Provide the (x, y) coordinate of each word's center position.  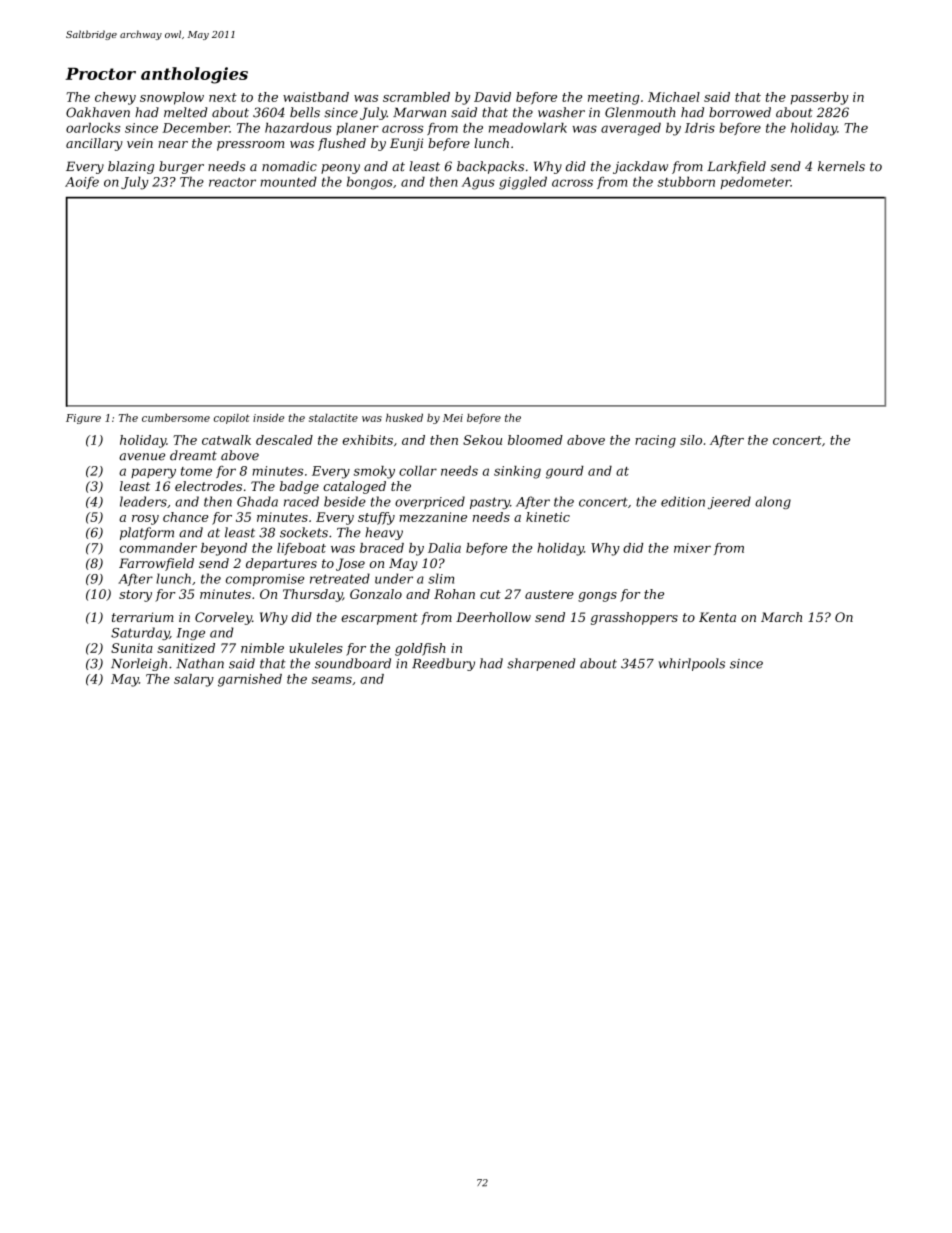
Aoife (82, 183)
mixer (692, 548)
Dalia (444, 548)
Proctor (100, 74)
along (773, 502)
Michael (674, 97)
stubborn (686, 181)
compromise (265, 580)
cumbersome (176, 418)
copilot (232, 419)
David (492, 97)
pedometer (756, 182)
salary (194, 680)
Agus (478, 183)
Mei (453, 418)
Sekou (482, 440)
